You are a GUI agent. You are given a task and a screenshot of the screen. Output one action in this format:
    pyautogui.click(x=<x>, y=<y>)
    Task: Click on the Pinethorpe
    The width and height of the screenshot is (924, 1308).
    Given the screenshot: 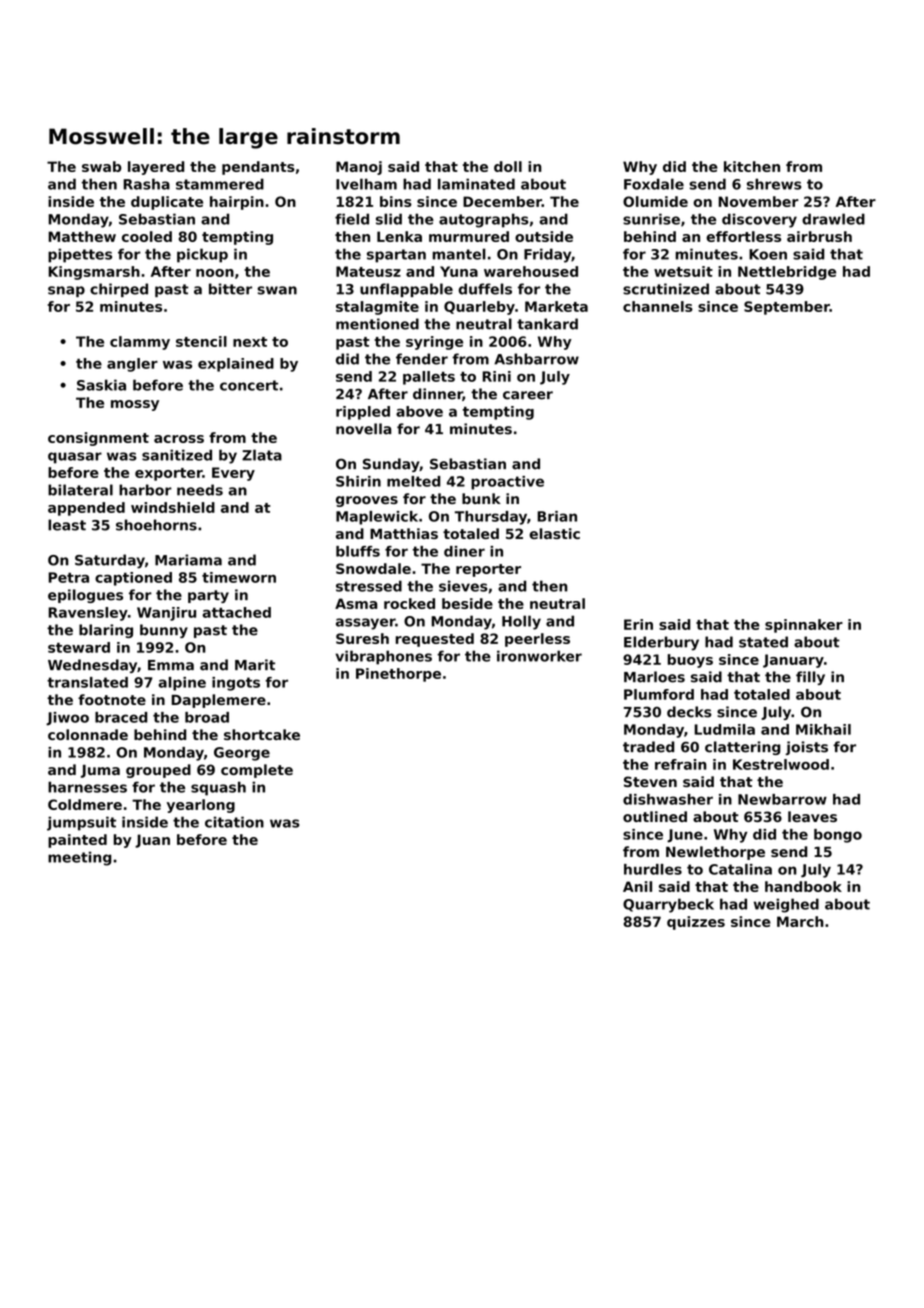 What is the action you would take?
    pyautogui.click(x=398, y=675)
